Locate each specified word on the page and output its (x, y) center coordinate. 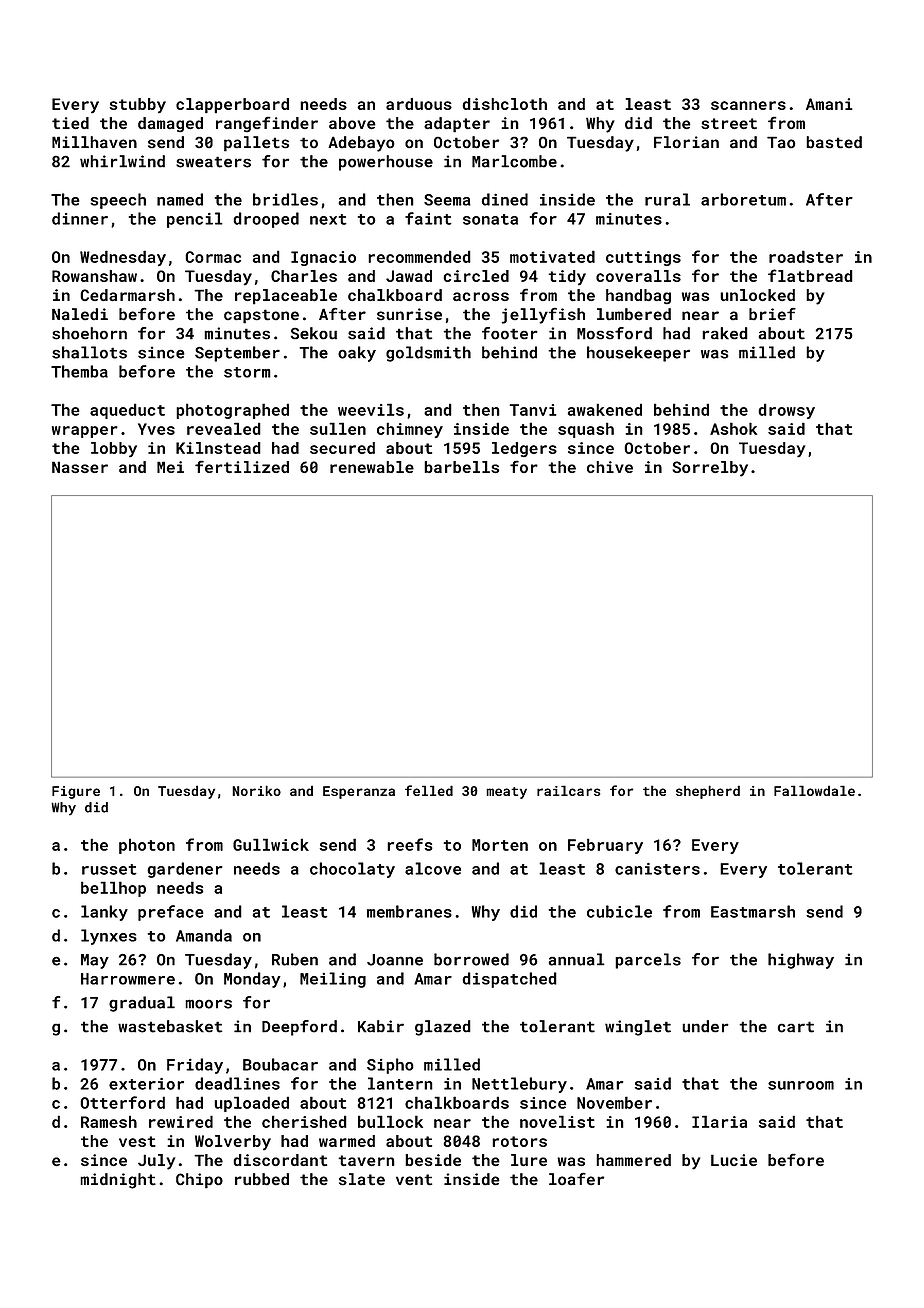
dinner (80, 218)
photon (147, 846)
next (328, 219)
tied (70, 123)
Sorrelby (710, 469)
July (156, 1162)
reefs (410, 844)
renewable (372, 467)
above (352, 123)
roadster (806, 256)
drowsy (786, 411)
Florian (686, 142)
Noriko (256, 790)
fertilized (242, 467)
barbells (461, 467)
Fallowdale (814, 790)
